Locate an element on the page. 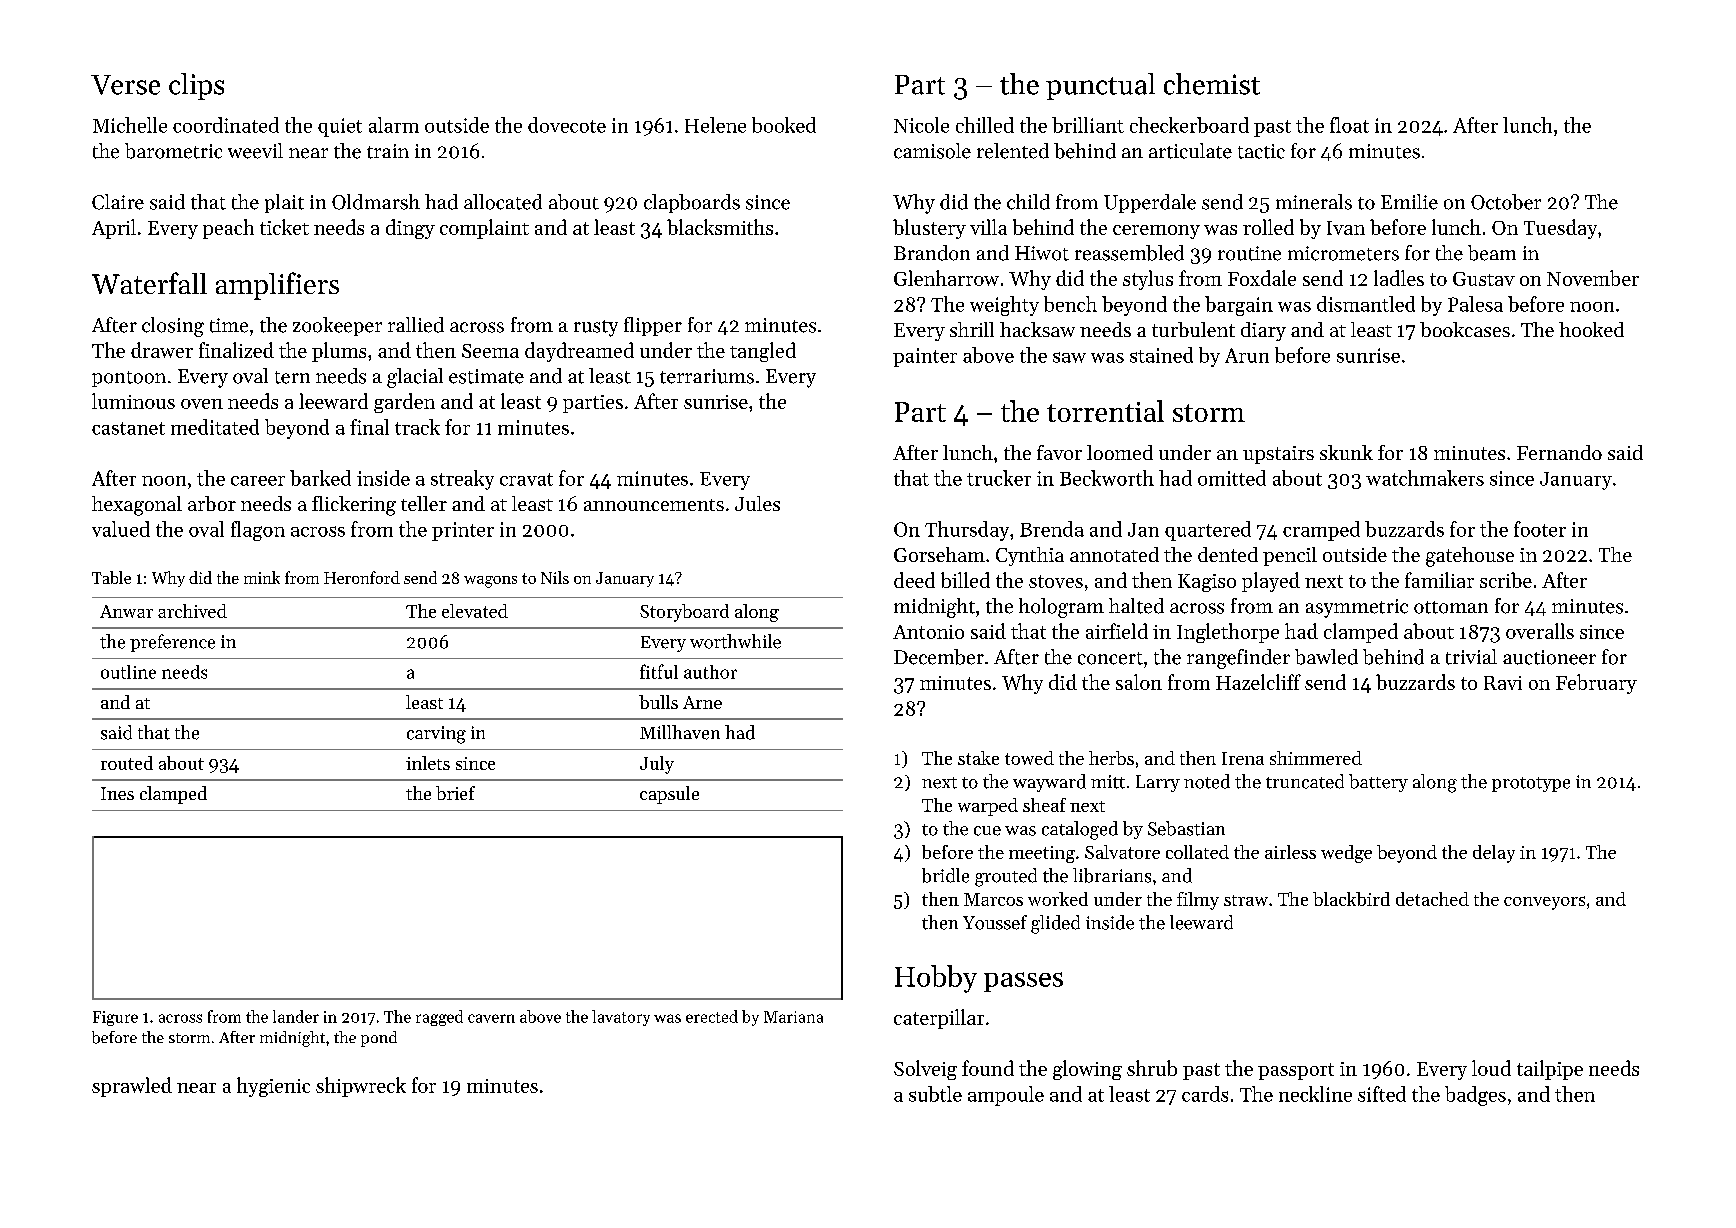 The width and height of the image is (1736, 1228). stoves is located at coordinates (1056, 581).
